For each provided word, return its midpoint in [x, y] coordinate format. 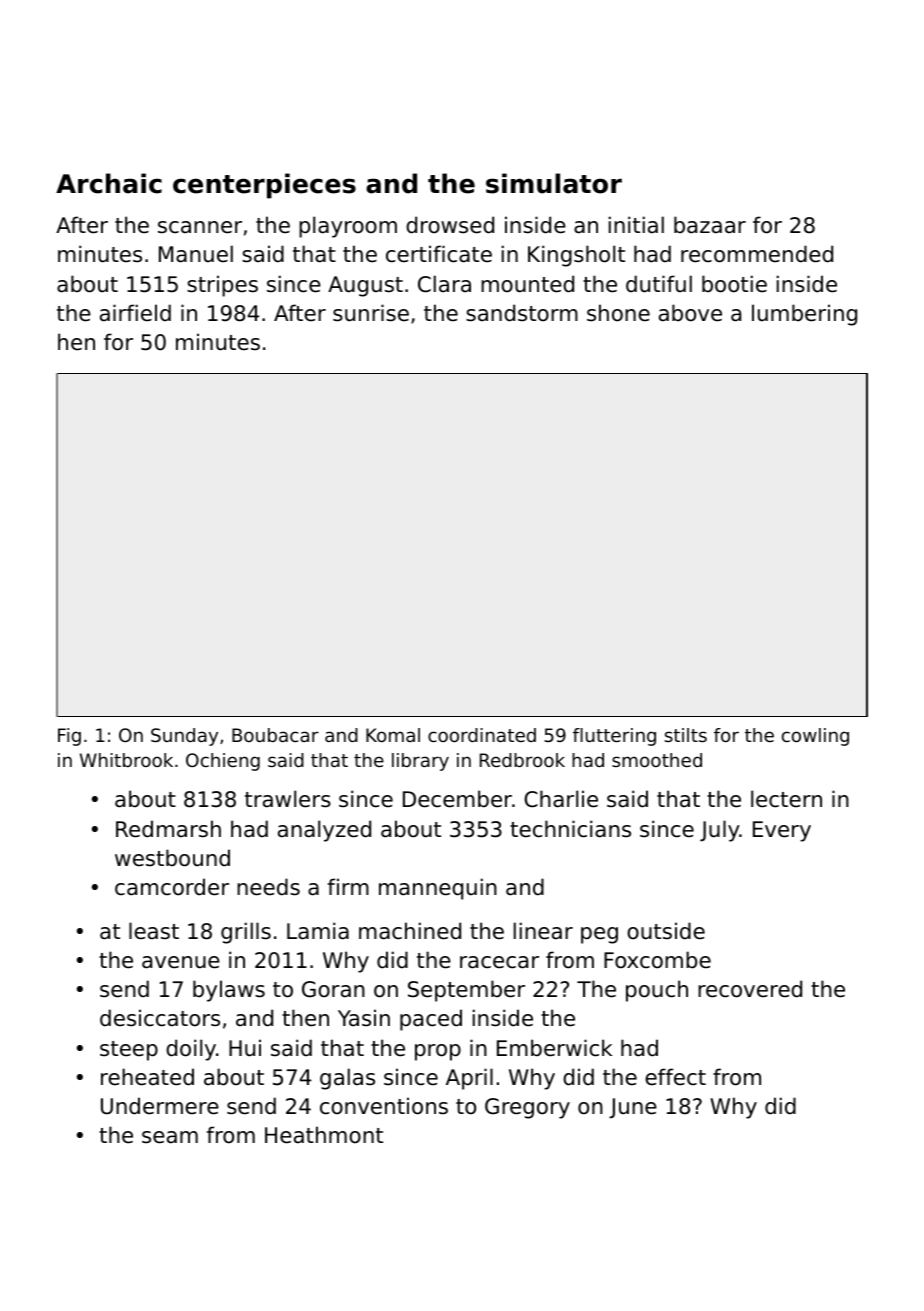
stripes [222, 286]
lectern [786, 799]
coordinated [482, 735]
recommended [757, 254]
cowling [815, 737]
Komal [393, 735]
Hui [245, 1048]
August [365, 286]
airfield [135, 313]
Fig [69, 737]
